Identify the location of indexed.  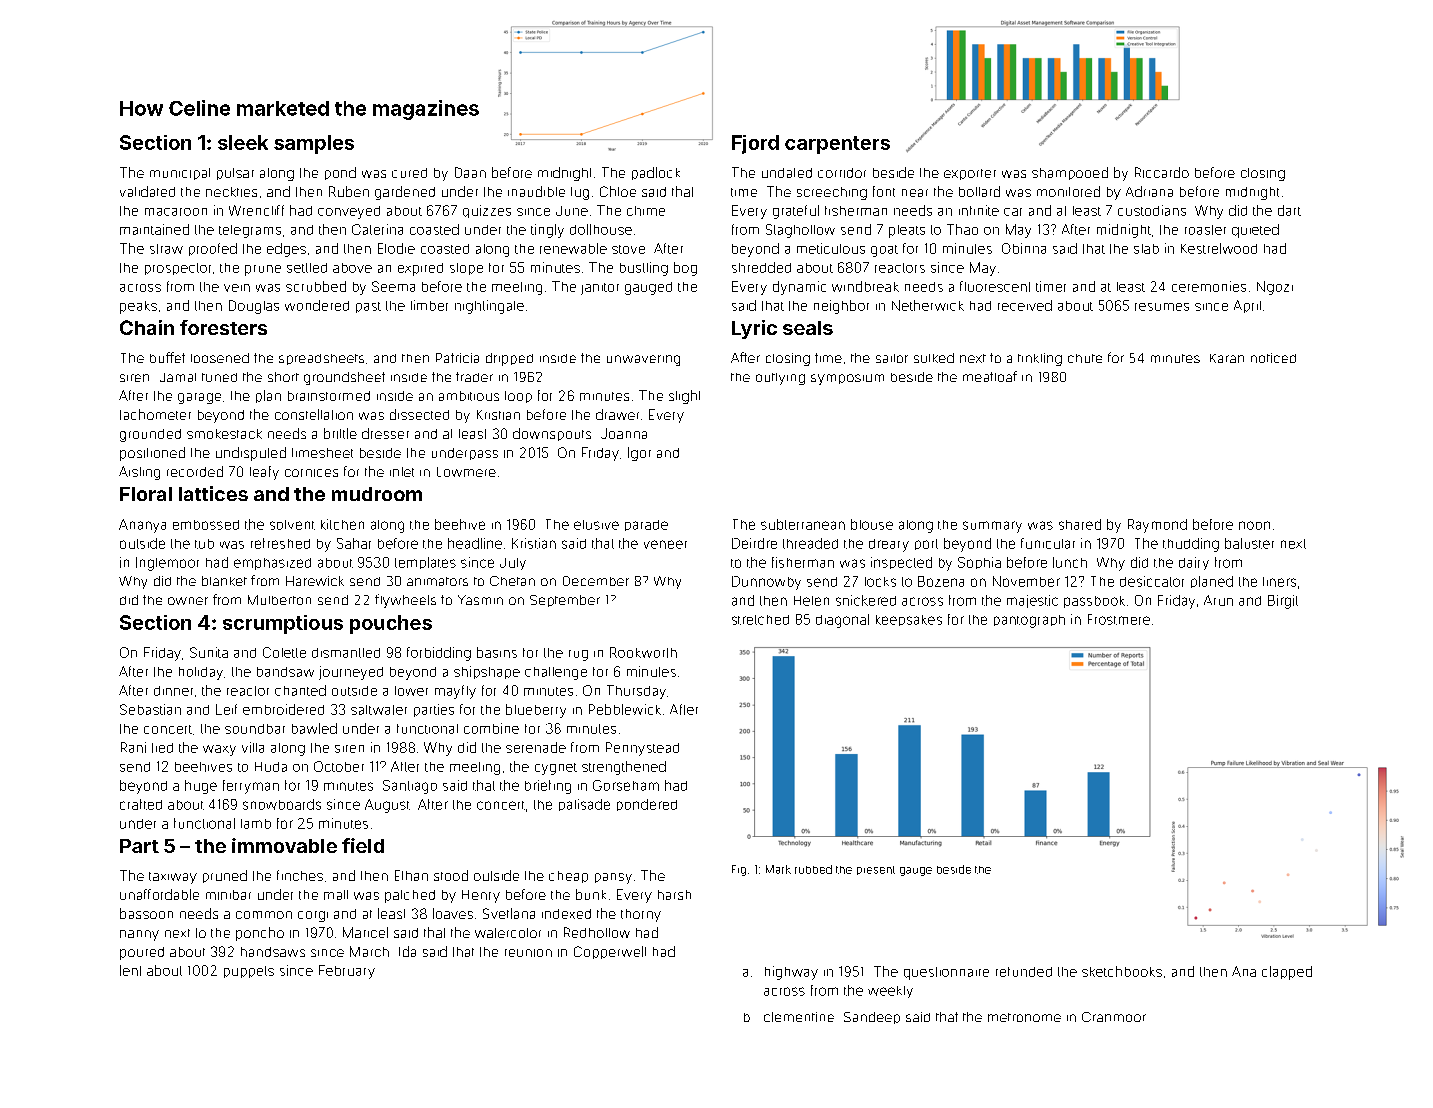
(566, 914).
